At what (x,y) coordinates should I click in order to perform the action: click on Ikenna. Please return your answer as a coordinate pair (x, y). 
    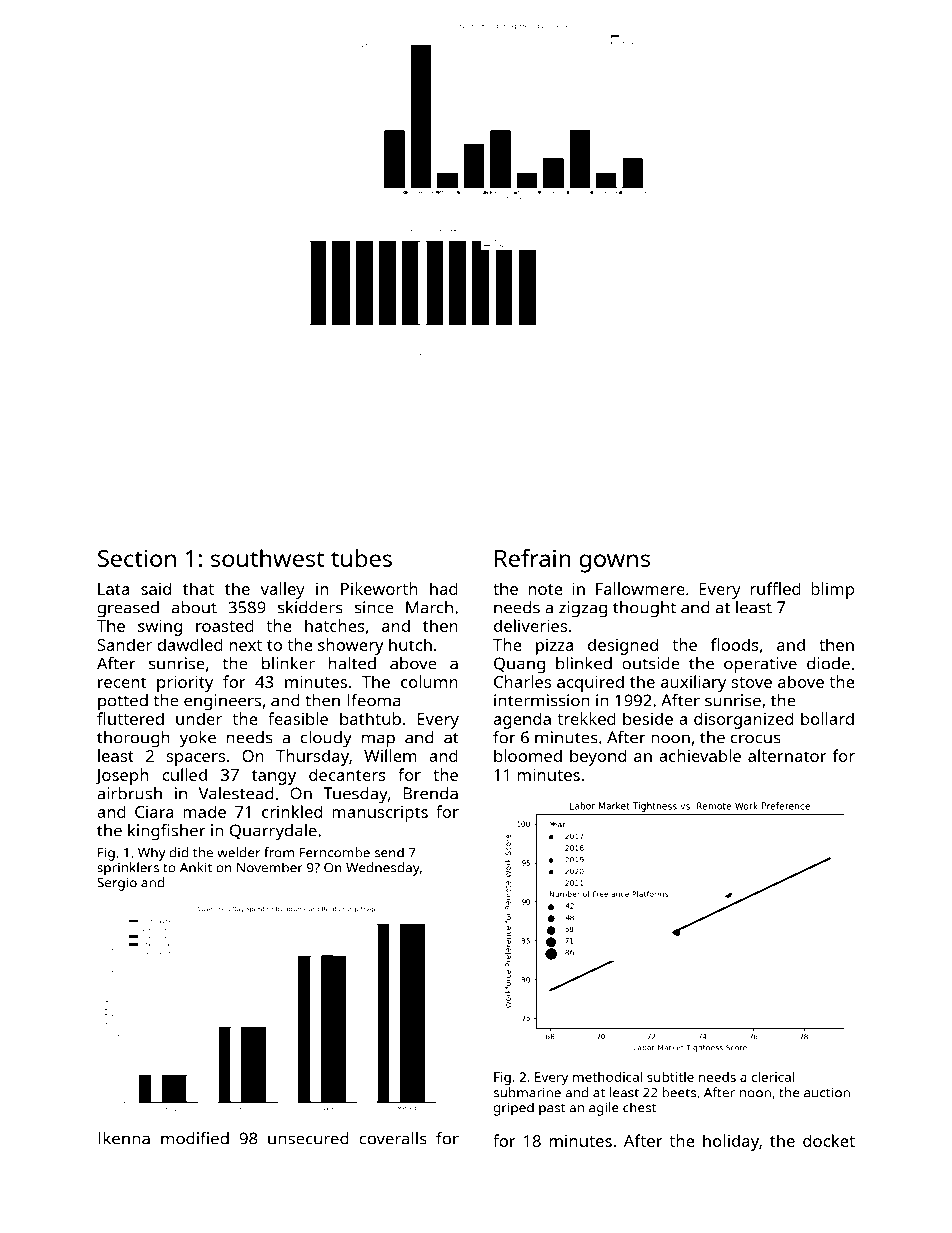
    Looking at the image, I should click on (124, 1138).
